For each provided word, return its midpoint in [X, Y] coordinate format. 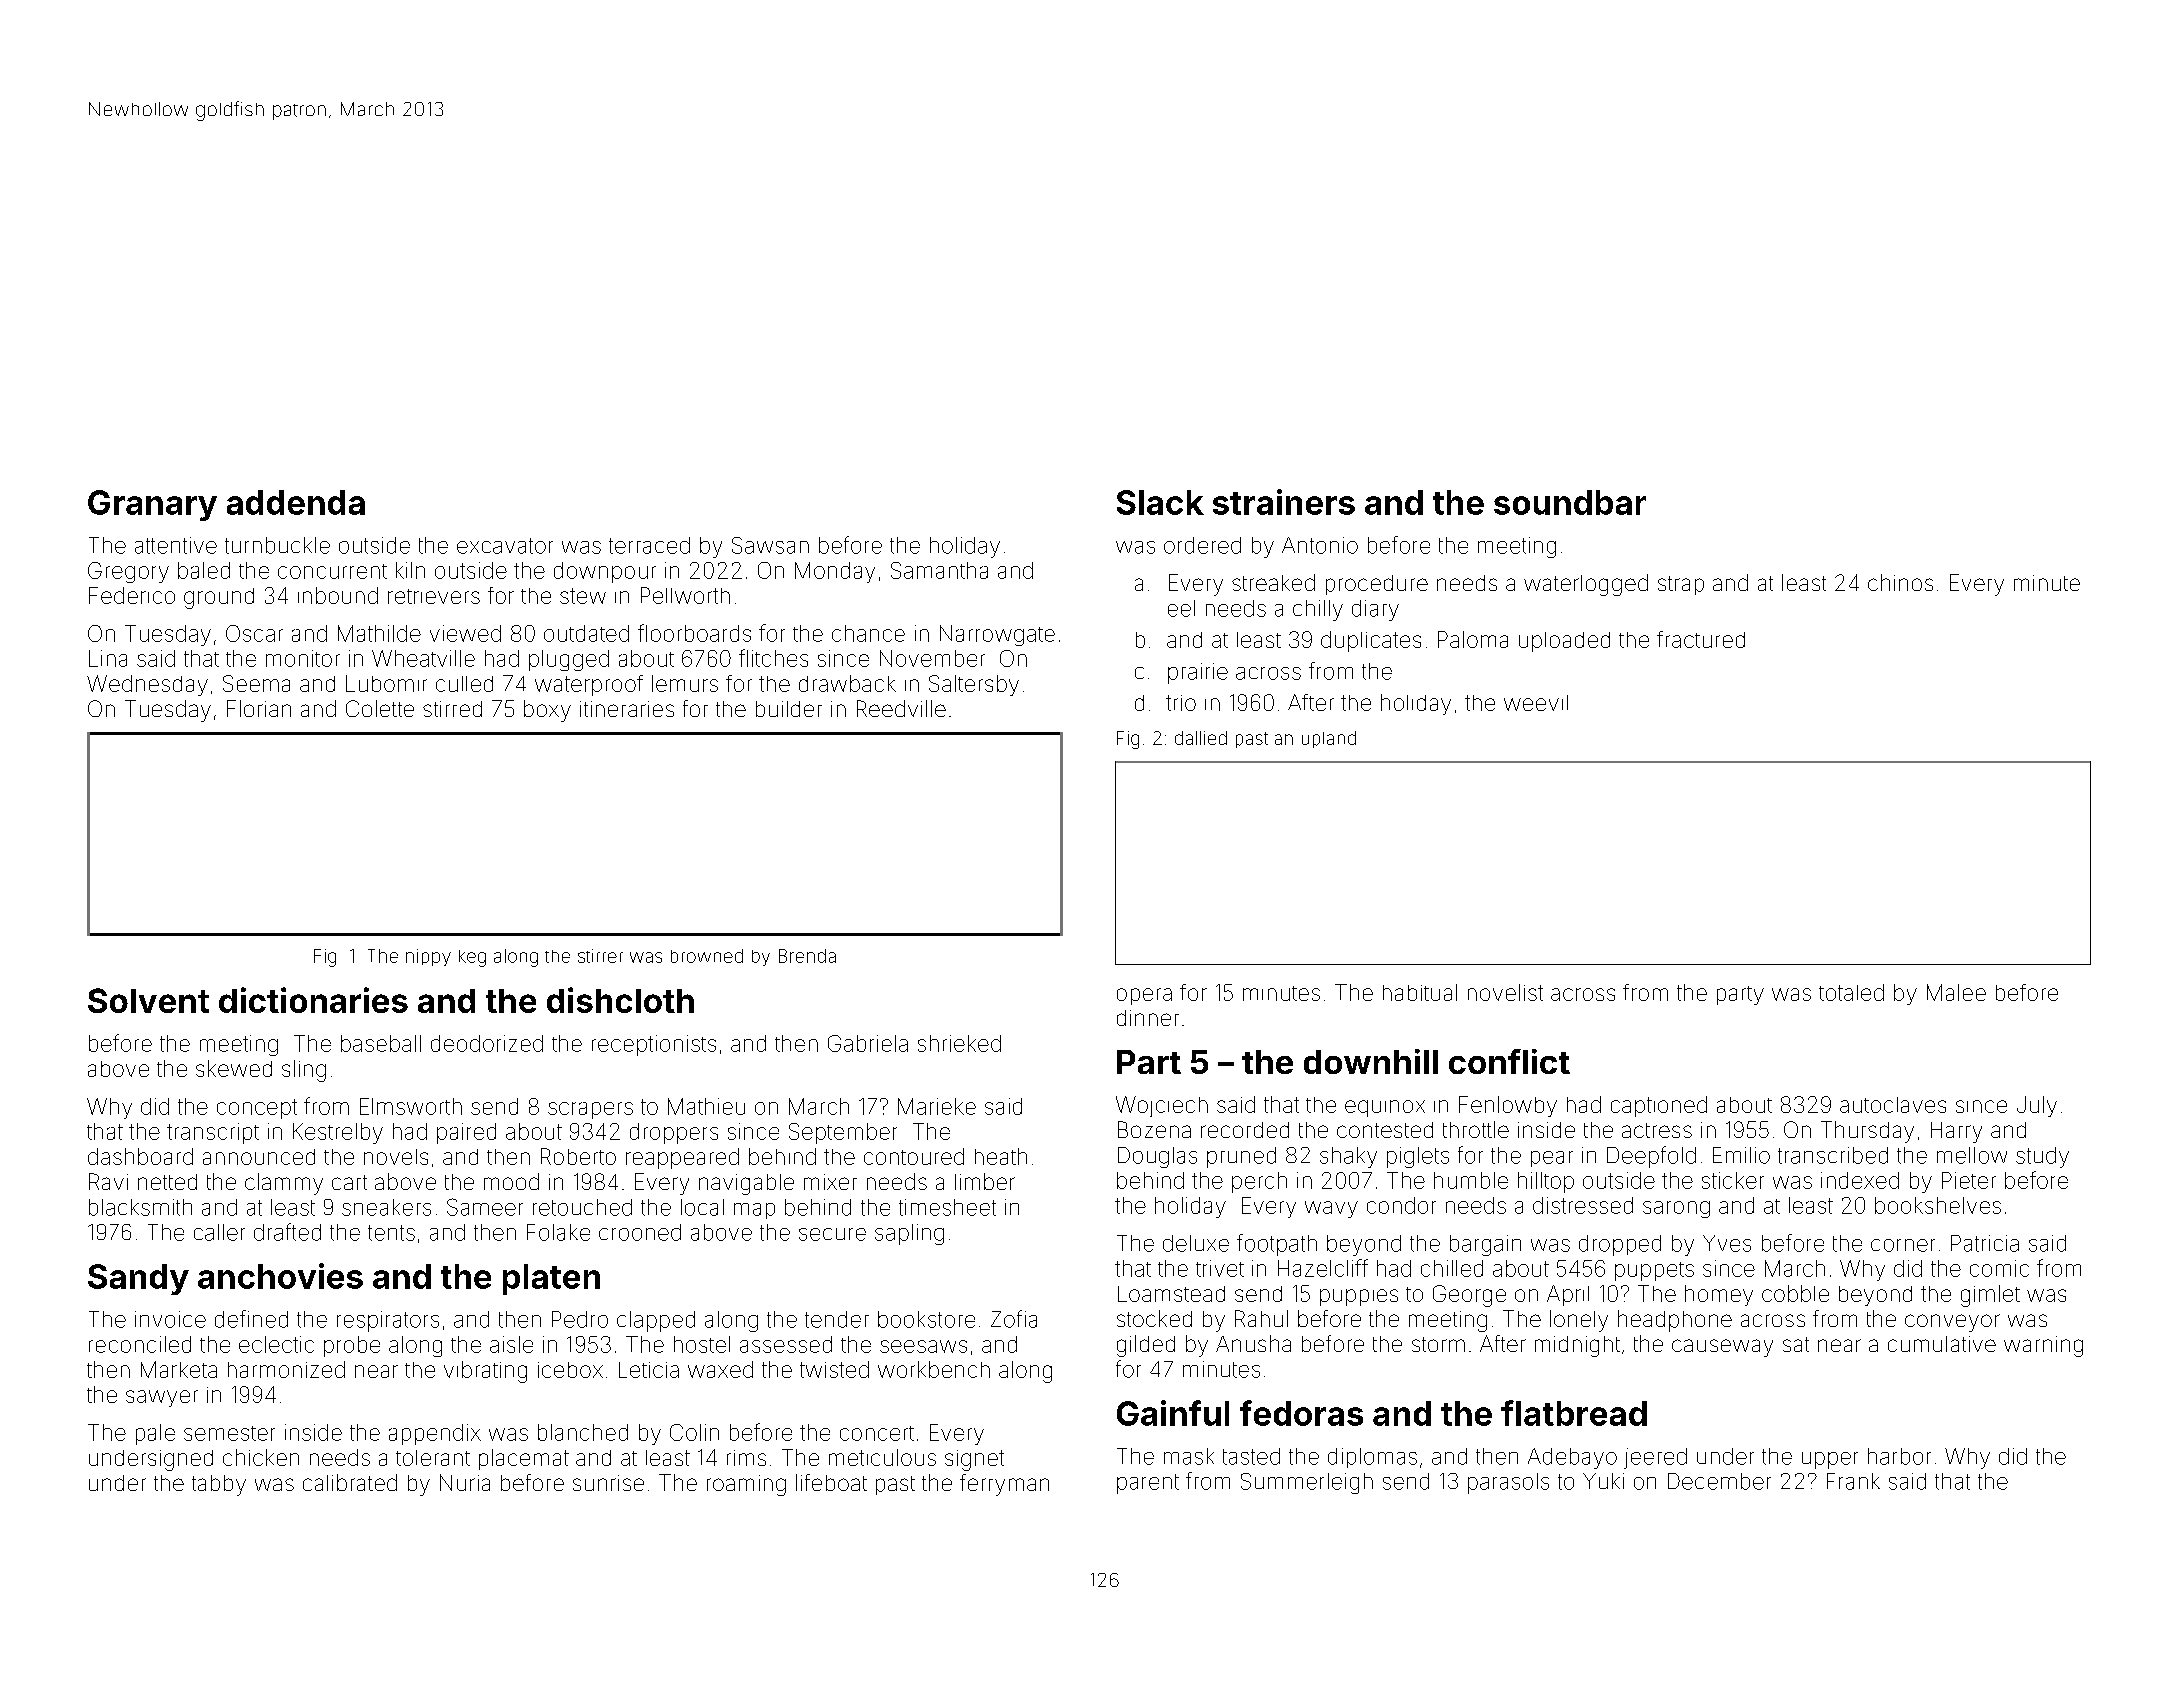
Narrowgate [997, 635]
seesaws [923, 1346]
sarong [1676, 1209]
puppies [1359, 1297]
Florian [259, 708]
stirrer [600, 956]
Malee [1956, 992]
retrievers [434, 596]
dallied [1201, 738]
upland [1329, 739]
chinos [1900, 582]
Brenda [807, 956]
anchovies [280, 1276]
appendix [435, 1434]
